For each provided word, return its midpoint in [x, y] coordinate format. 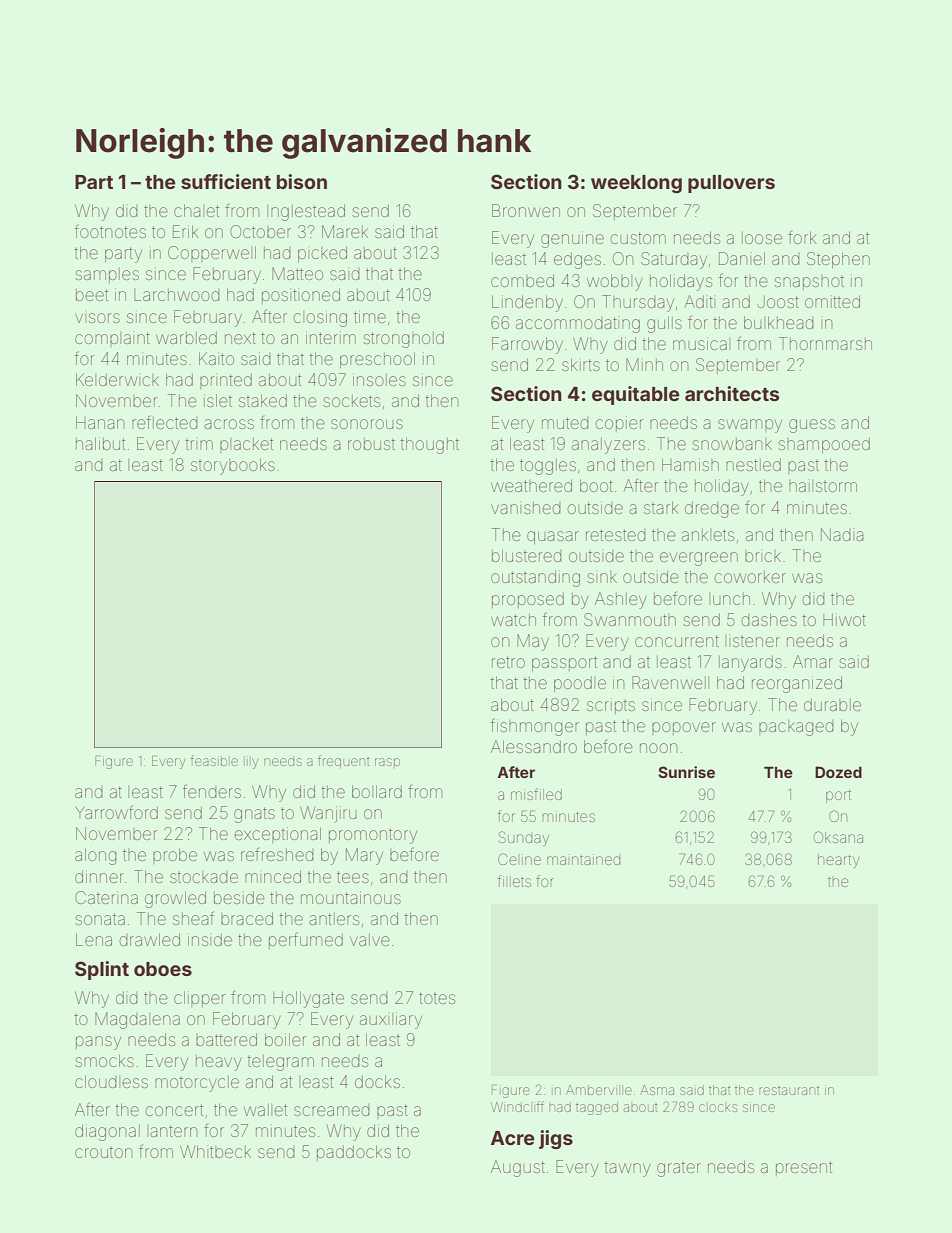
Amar [813, 661]
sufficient [226, 181]
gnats [254, 815]
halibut [100, 443]
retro [508, 662]
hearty [838, 861]
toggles [548, 467]
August [518, 1168]
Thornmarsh [825, 343]
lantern [172, 1131]
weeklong [636, 184]
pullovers [731, 184]
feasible [214, 760]
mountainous [351, 897]
